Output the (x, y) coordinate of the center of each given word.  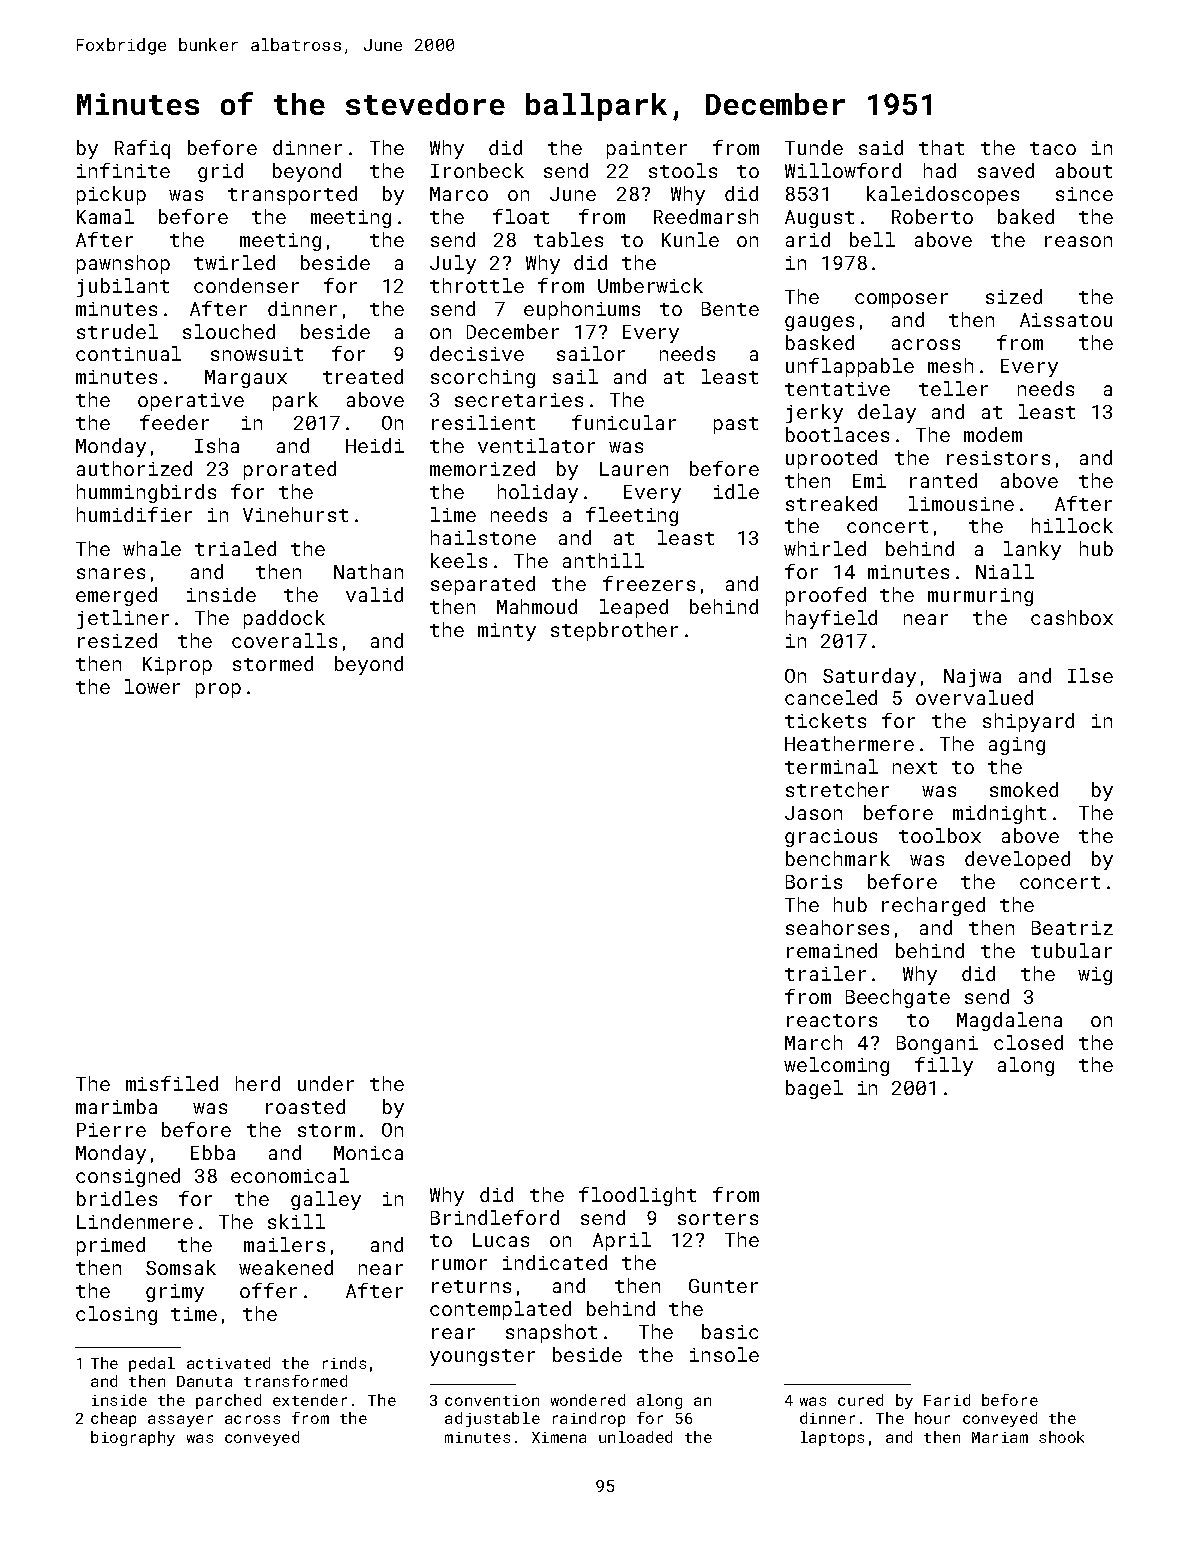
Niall (1005, 571)
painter (647, 150)
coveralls (284, 640)
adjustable (492, 1419)
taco (1053, 148)
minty (507, 632)
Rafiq (142, 149)
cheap (113, 1419)
